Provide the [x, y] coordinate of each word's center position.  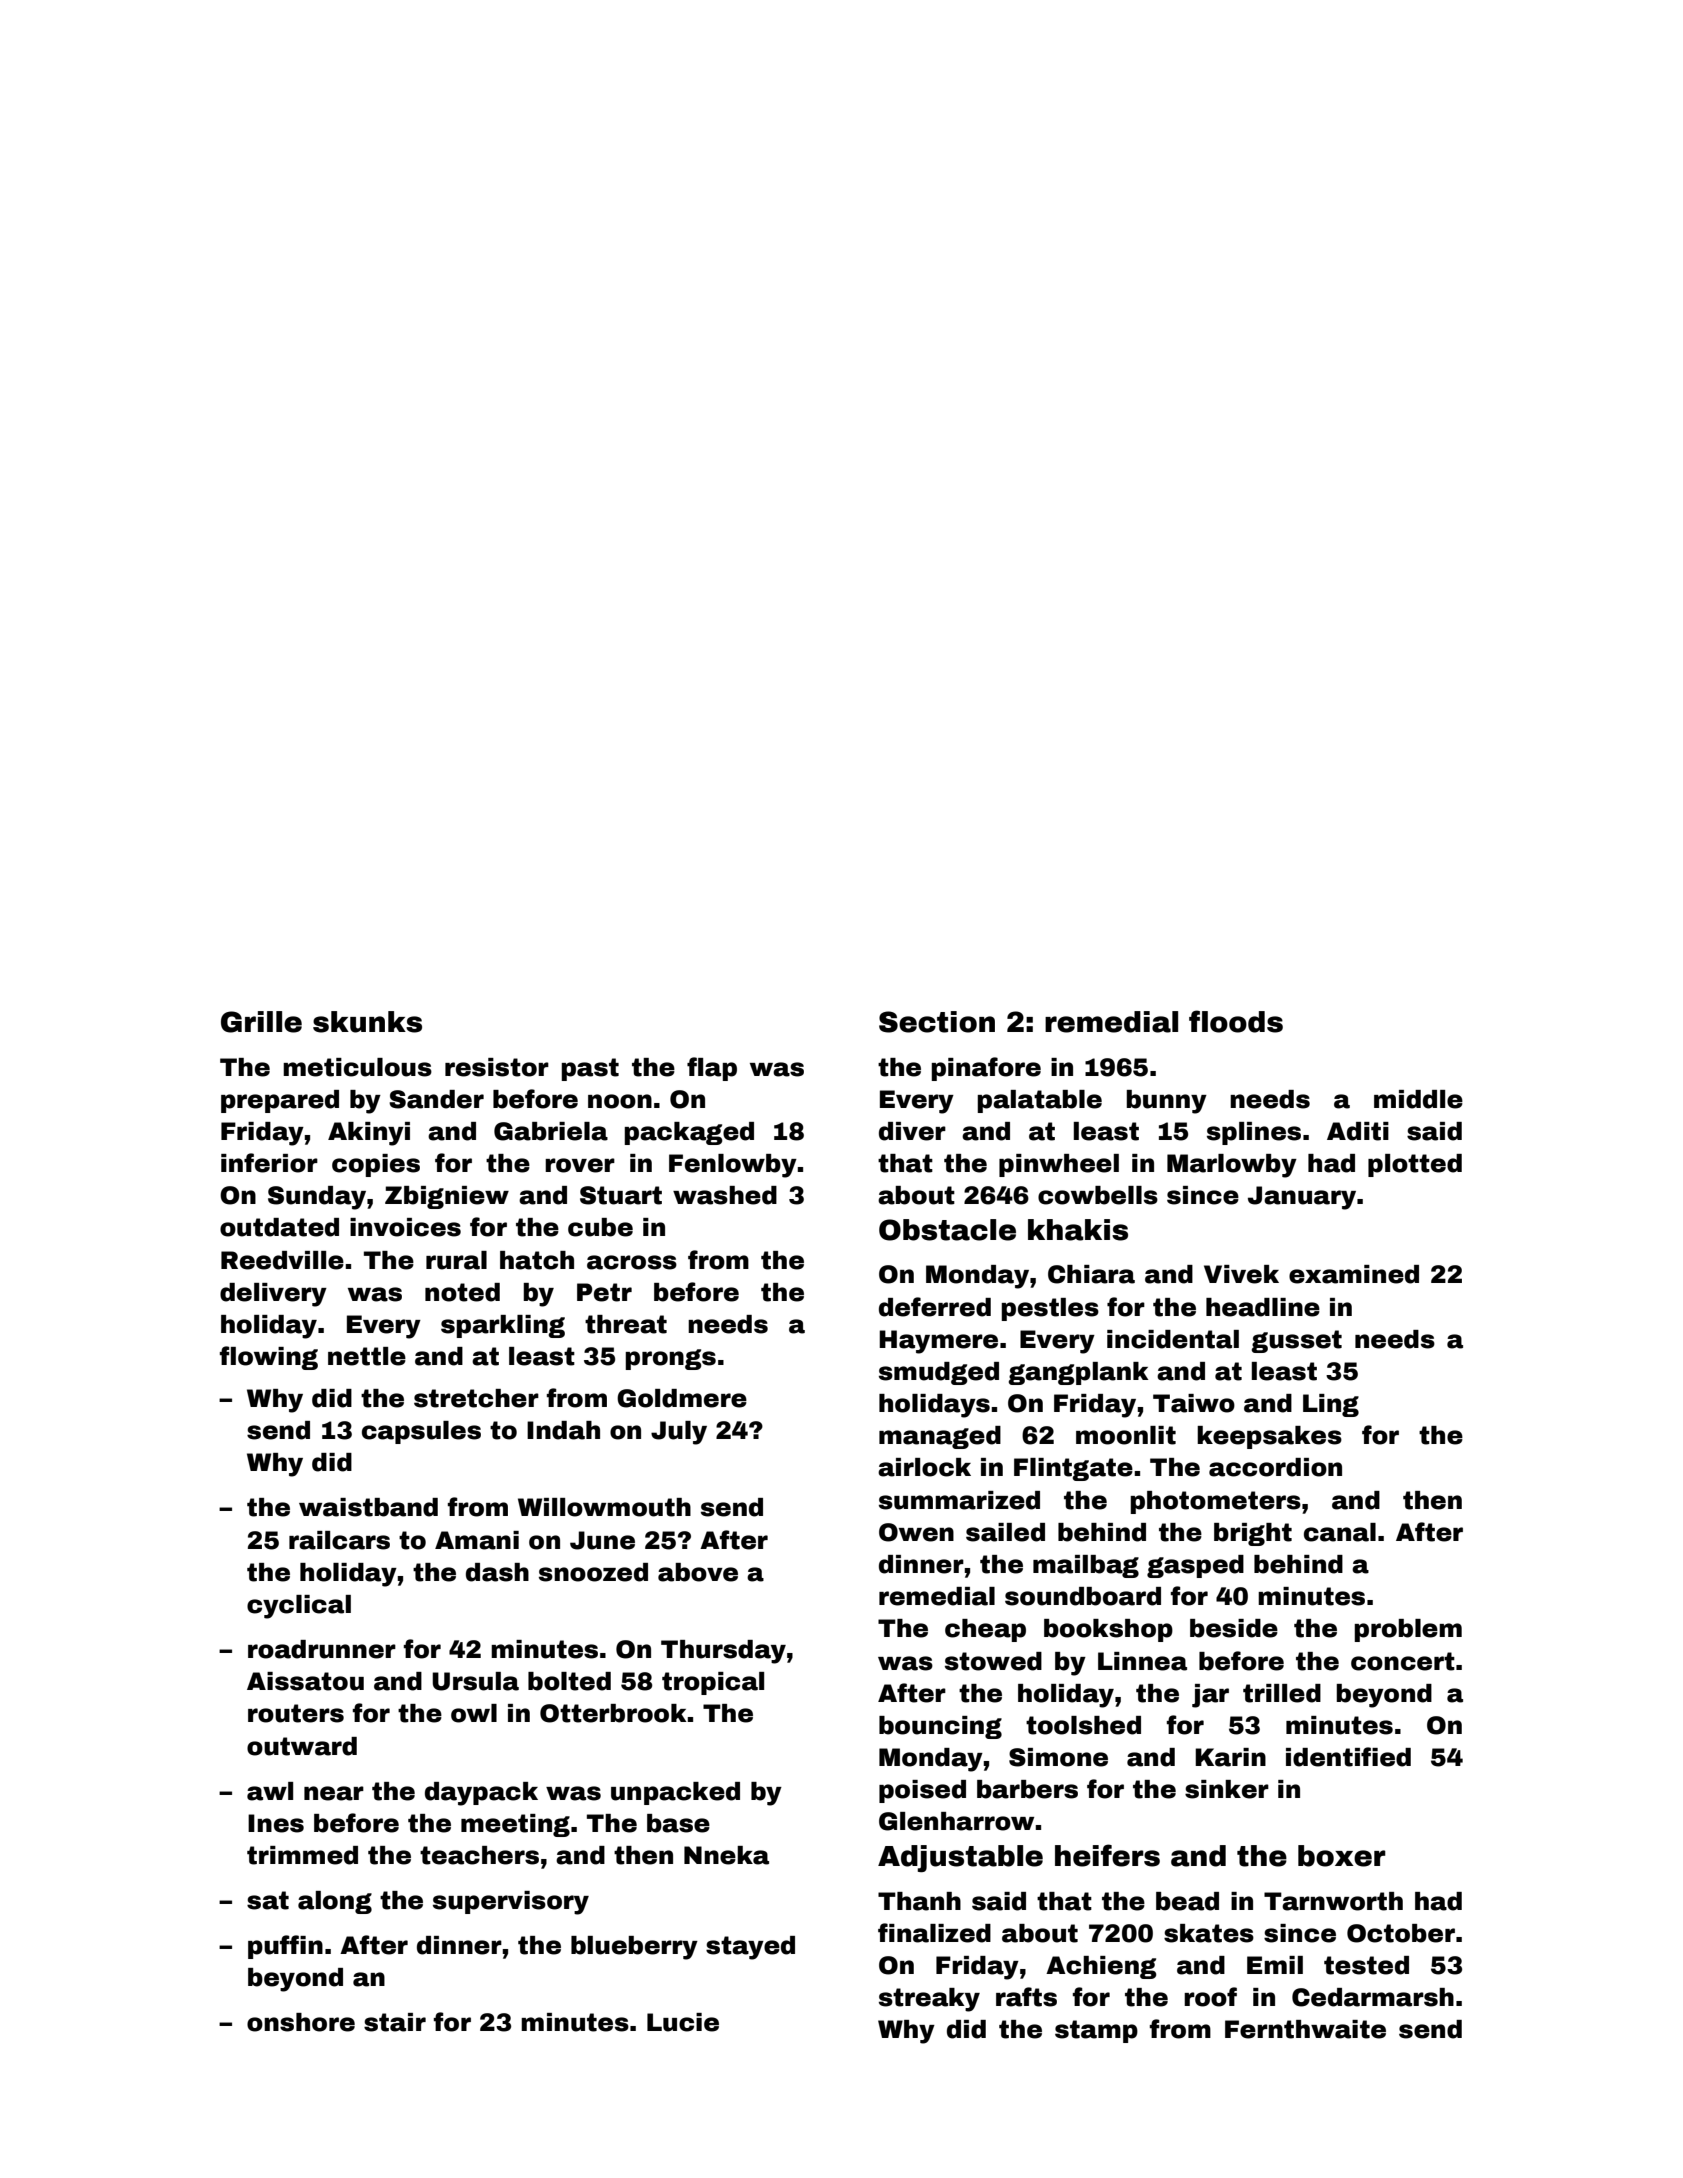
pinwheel [1059, 1165]
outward [302, 1746]
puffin [285, 1947]
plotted [1415, 1165]
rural [456, 1260]
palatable [1039, 1101]
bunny [1166, 1102]
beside [1234, 1628]
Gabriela [551, 1131]
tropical [713, 1683]
